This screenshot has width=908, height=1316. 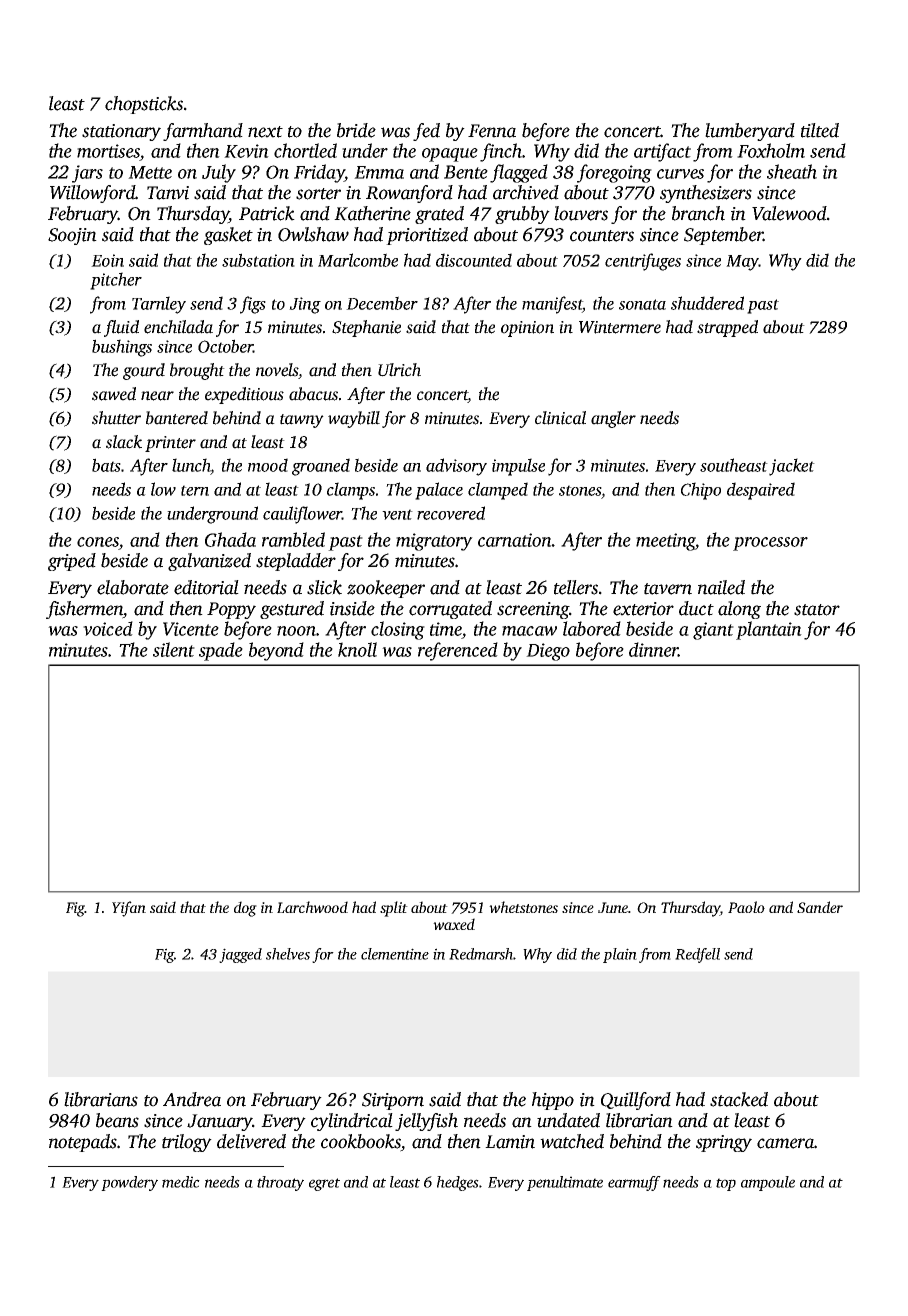 I want to click on chopsticks, so click(x=144, y=105).
